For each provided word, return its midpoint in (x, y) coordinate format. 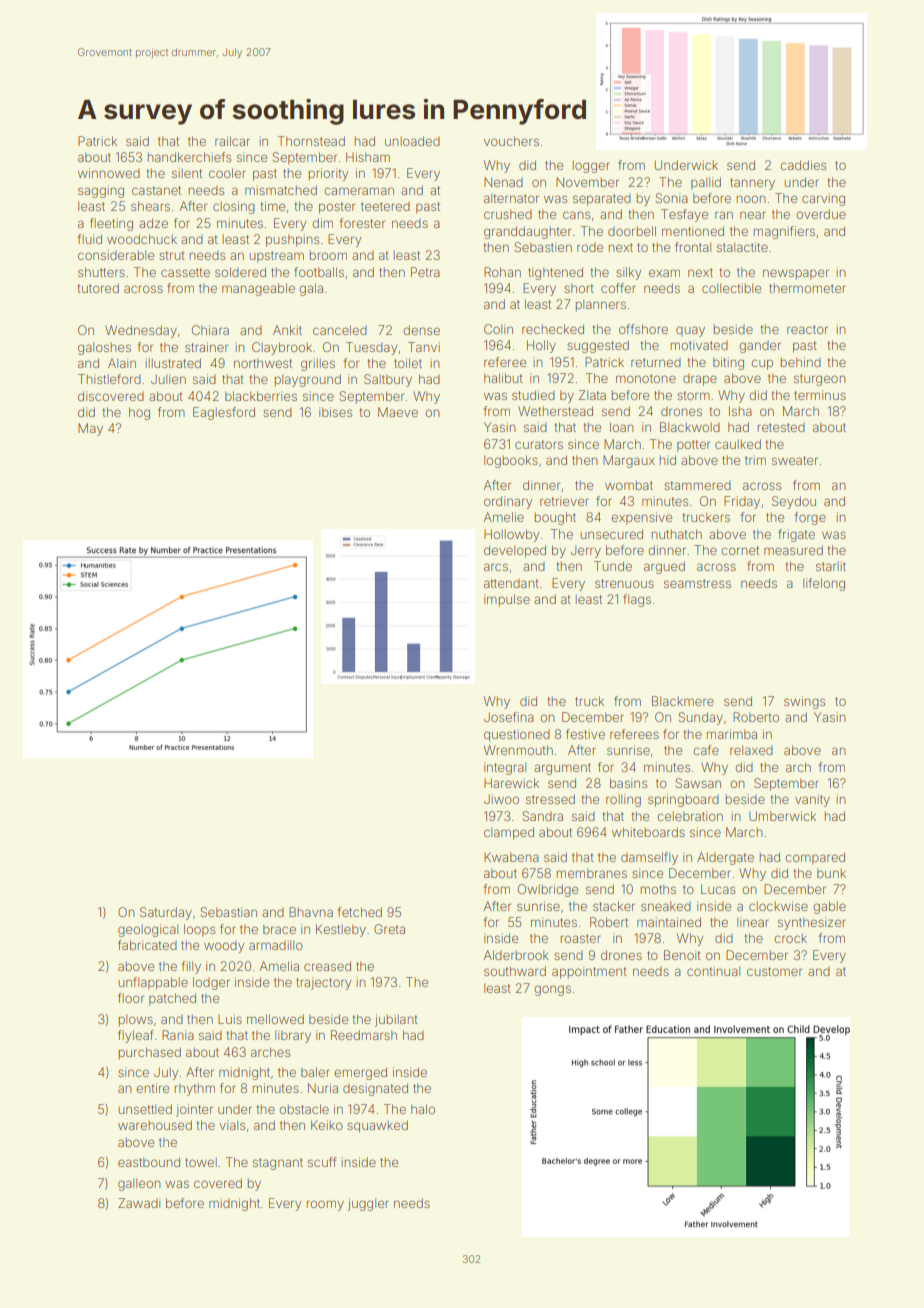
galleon (139, 1184)
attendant (511, 583)
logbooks (511, 461)
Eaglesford (224, 413)
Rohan (502, 272)
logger (591, 166)
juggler (368, 1204)
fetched (360, 912)
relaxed (751, 750)
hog (139, 413)
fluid (90, 239)
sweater (795, 460)
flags (637, 600)
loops (199, 930)
